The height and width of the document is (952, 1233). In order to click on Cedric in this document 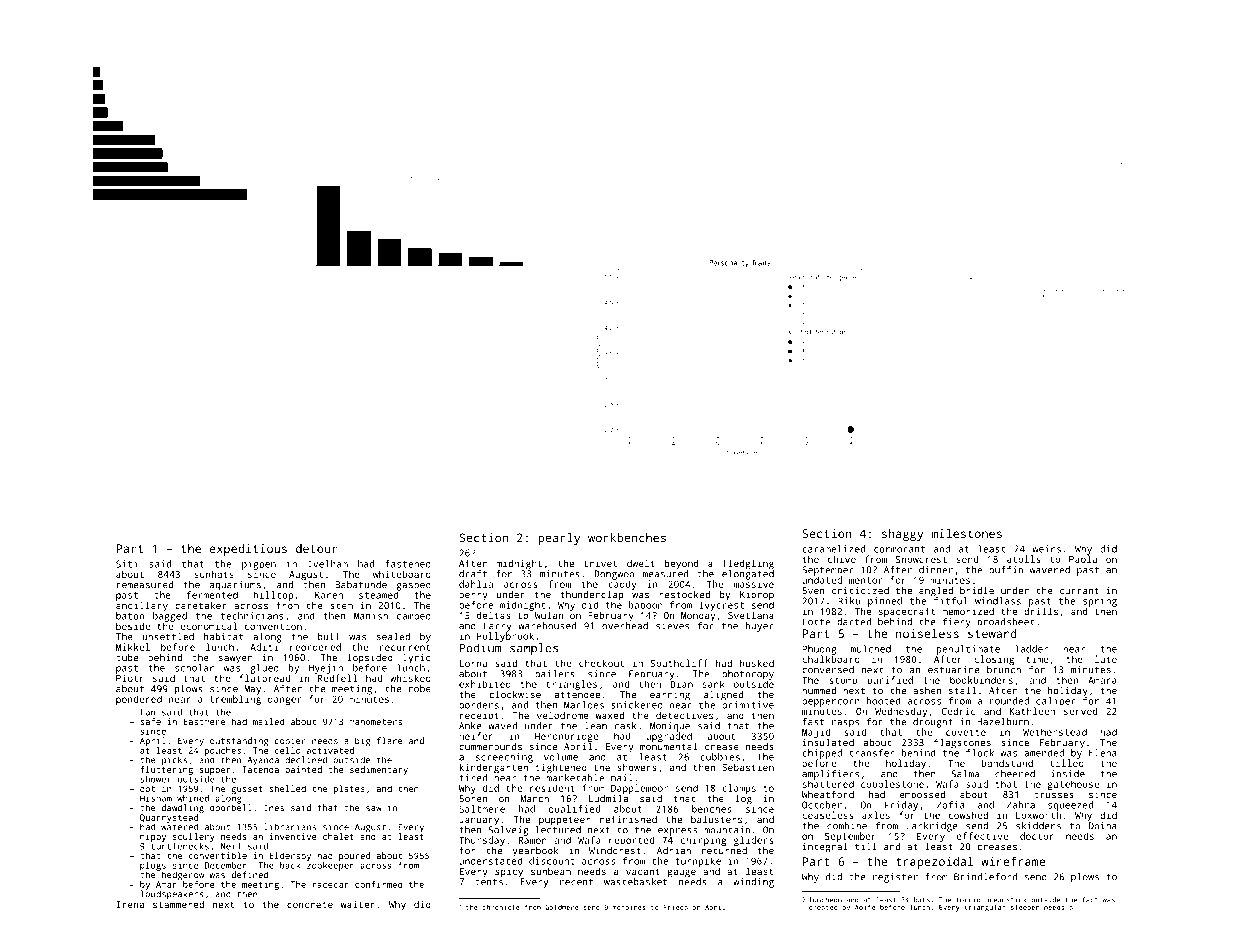, I will do `click(958, 711)`.
